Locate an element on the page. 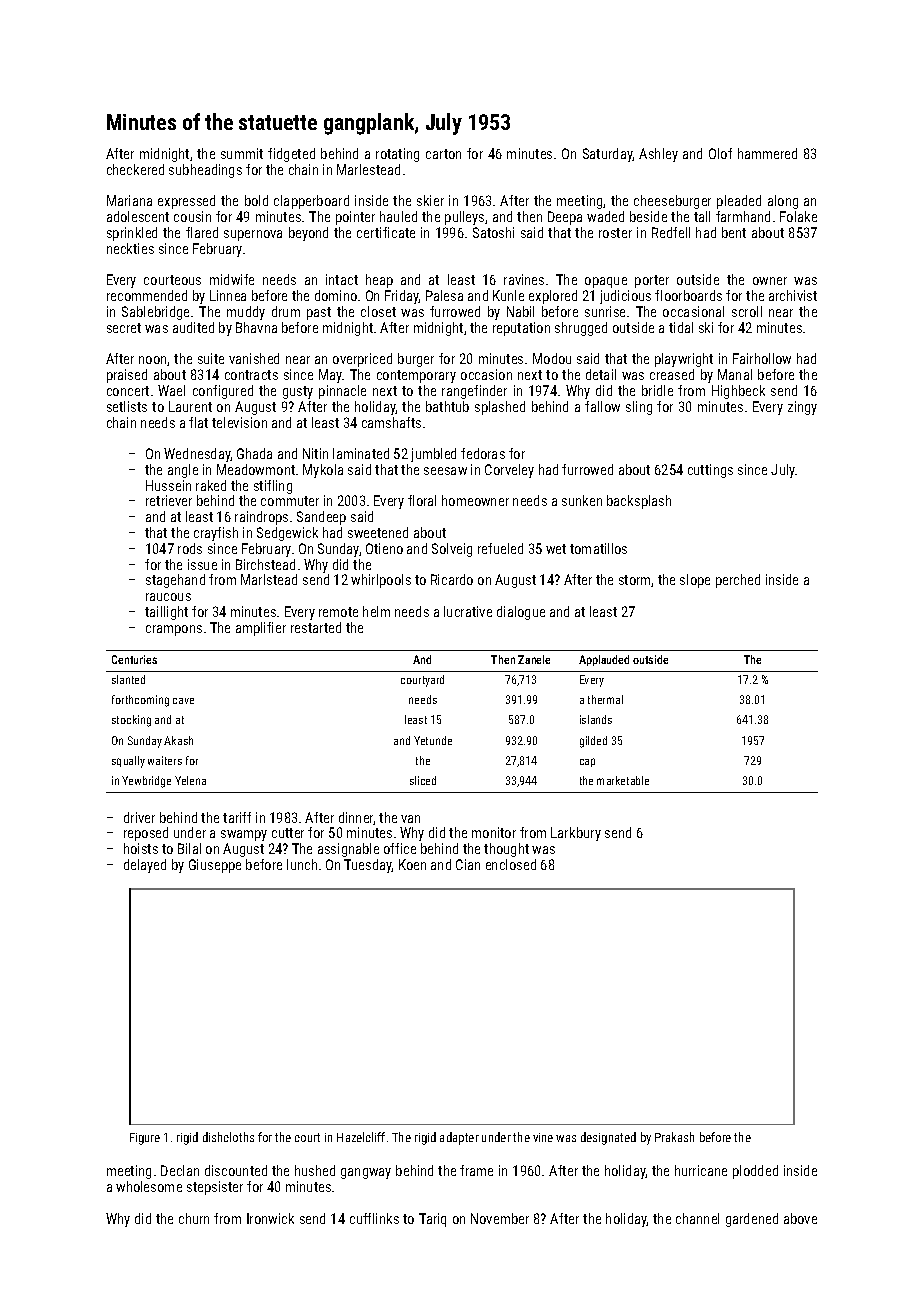 Image resolution: width=924 pixels, height=1308 pixels. summit is located at coordinates (242, 153).
